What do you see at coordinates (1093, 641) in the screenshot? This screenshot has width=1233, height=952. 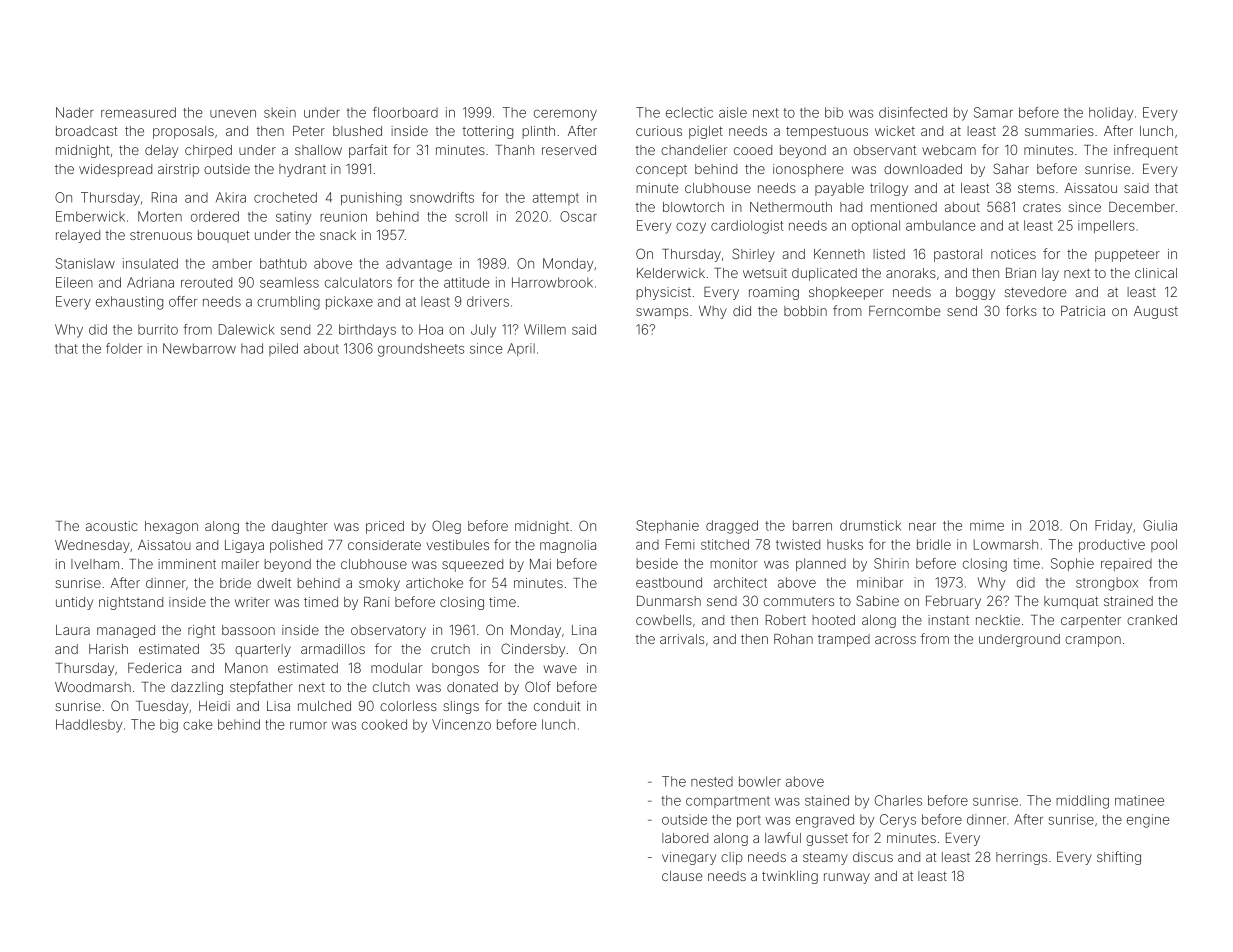 I see `crampon` at bounding box center [1093, 641].
